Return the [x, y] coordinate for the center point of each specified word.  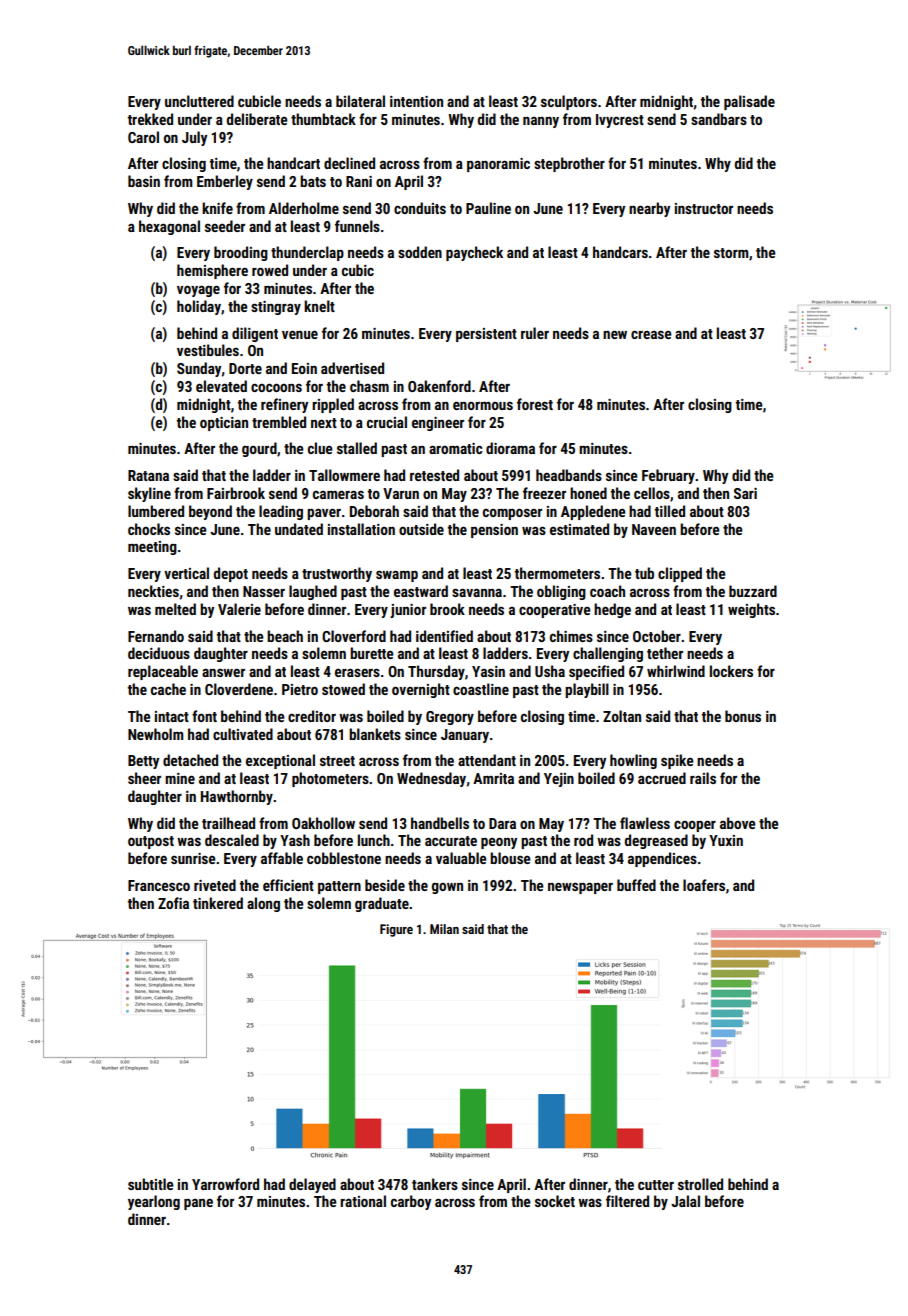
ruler [535, 333]
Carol [143, 137]
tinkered [218, 903]
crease [651, 334]
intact [172, 716]
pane [198, 1204]
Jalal [685, 1201]
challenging [608, 654]
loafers [704, 885]
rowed [270, 270]
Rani [359, 181]
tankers [435, 1184]
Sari [745, 493]
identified [444, 636]
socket [555, 1201]
